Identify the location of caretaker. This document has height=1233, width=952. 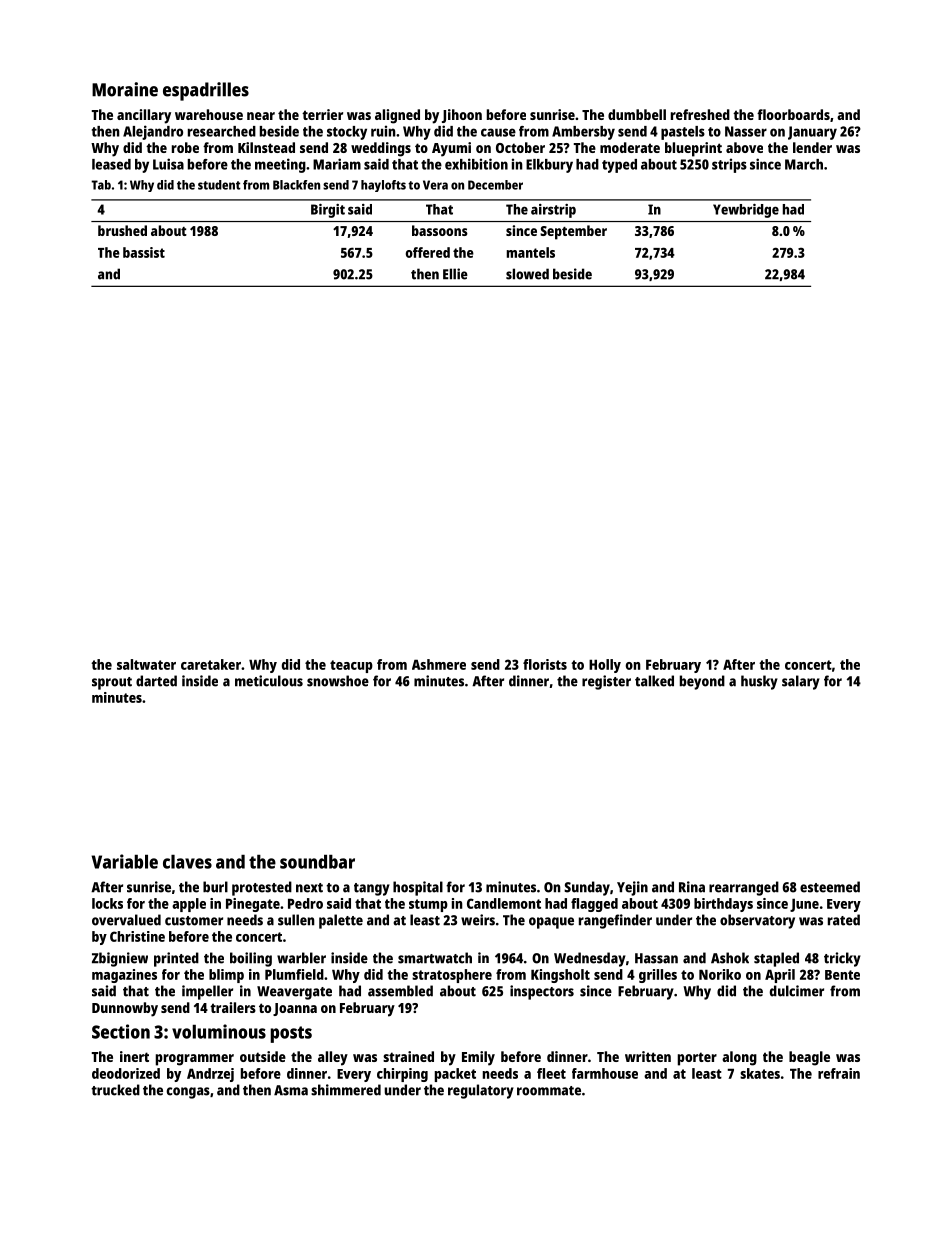
(211, 664).
